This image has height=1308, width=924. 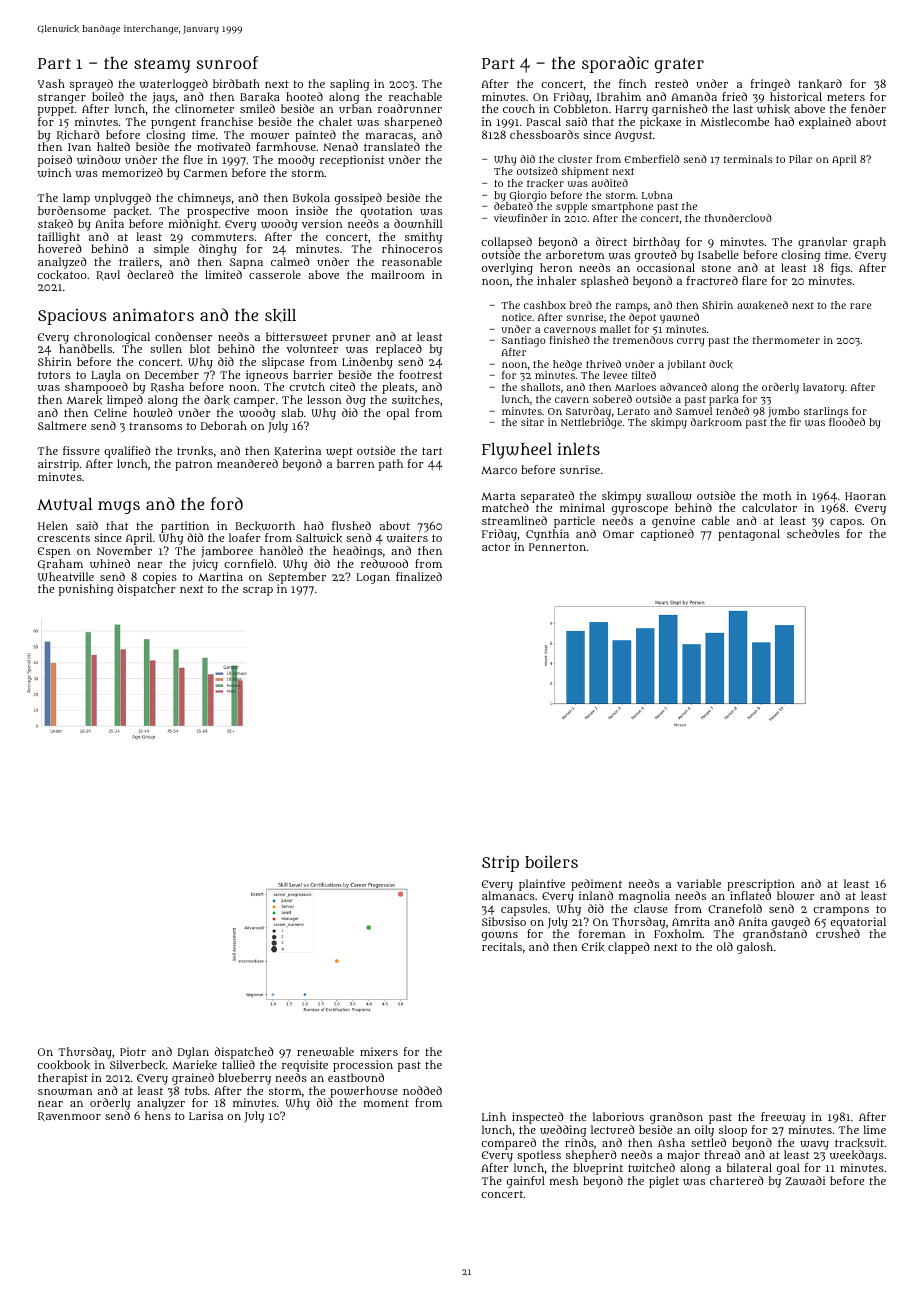 I want to click on flooded, so click(x=847, y=422).
